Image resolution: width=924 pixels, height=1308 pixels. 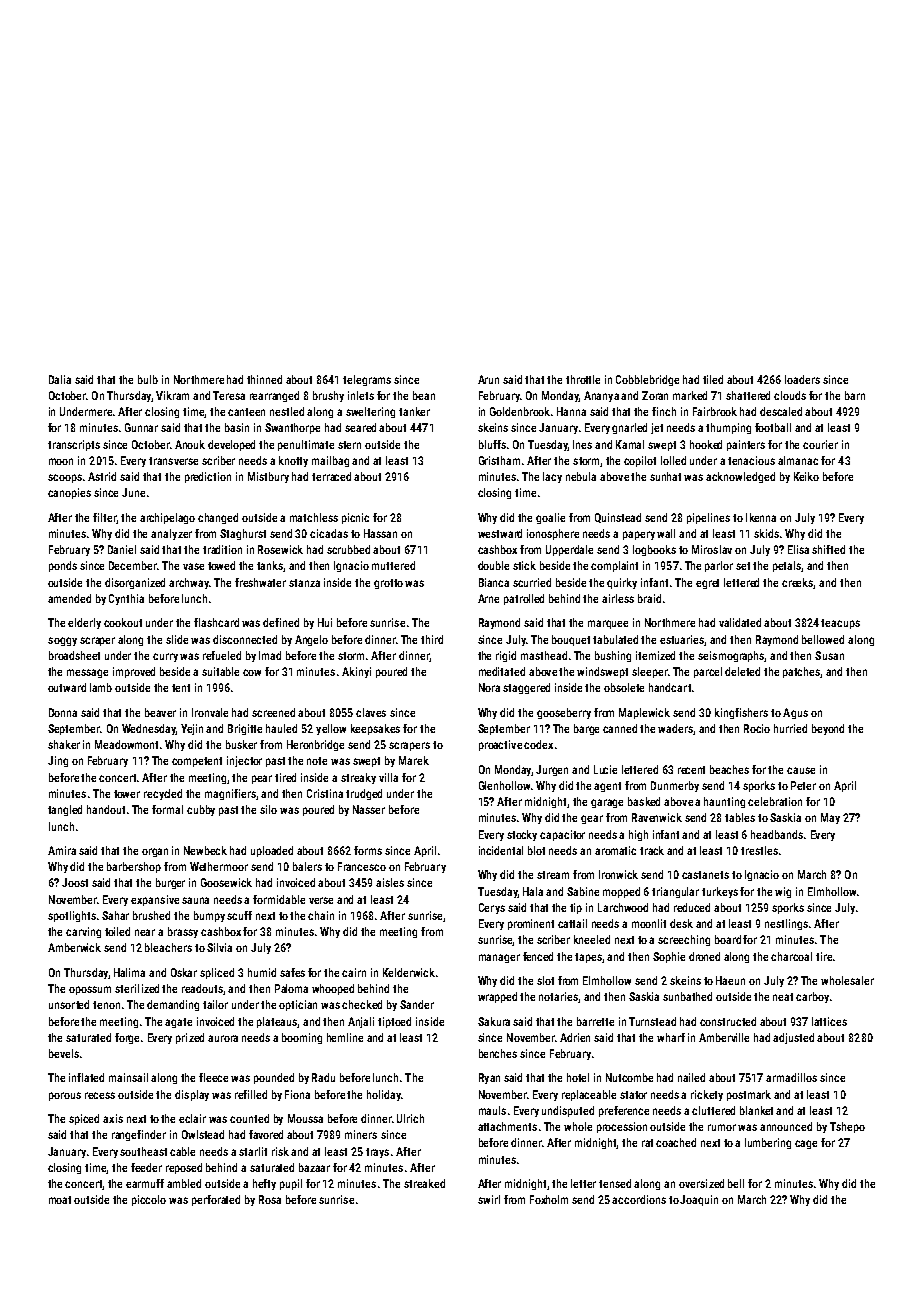 What do you see at coordinates (673, 460) in the image?
I see `lolled` at bounding box center [673, 460].
